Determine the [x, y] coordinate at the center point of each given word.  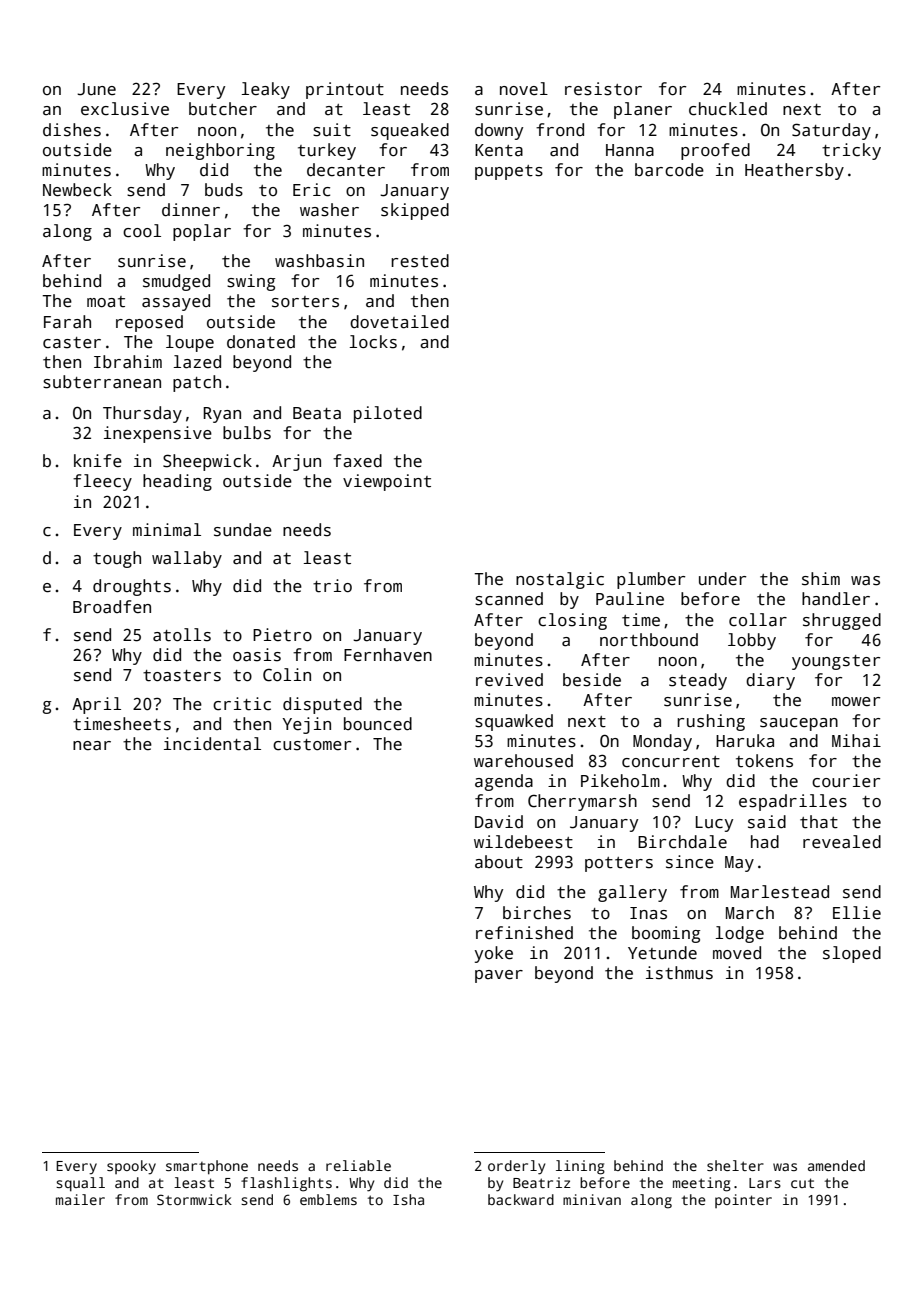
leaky [266, 90]
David [499, 822]
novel [524, 89]
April [96, 705]
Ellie [857, 913]
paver [499, 976]
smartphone [207, 1167]
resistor [603, 89]
